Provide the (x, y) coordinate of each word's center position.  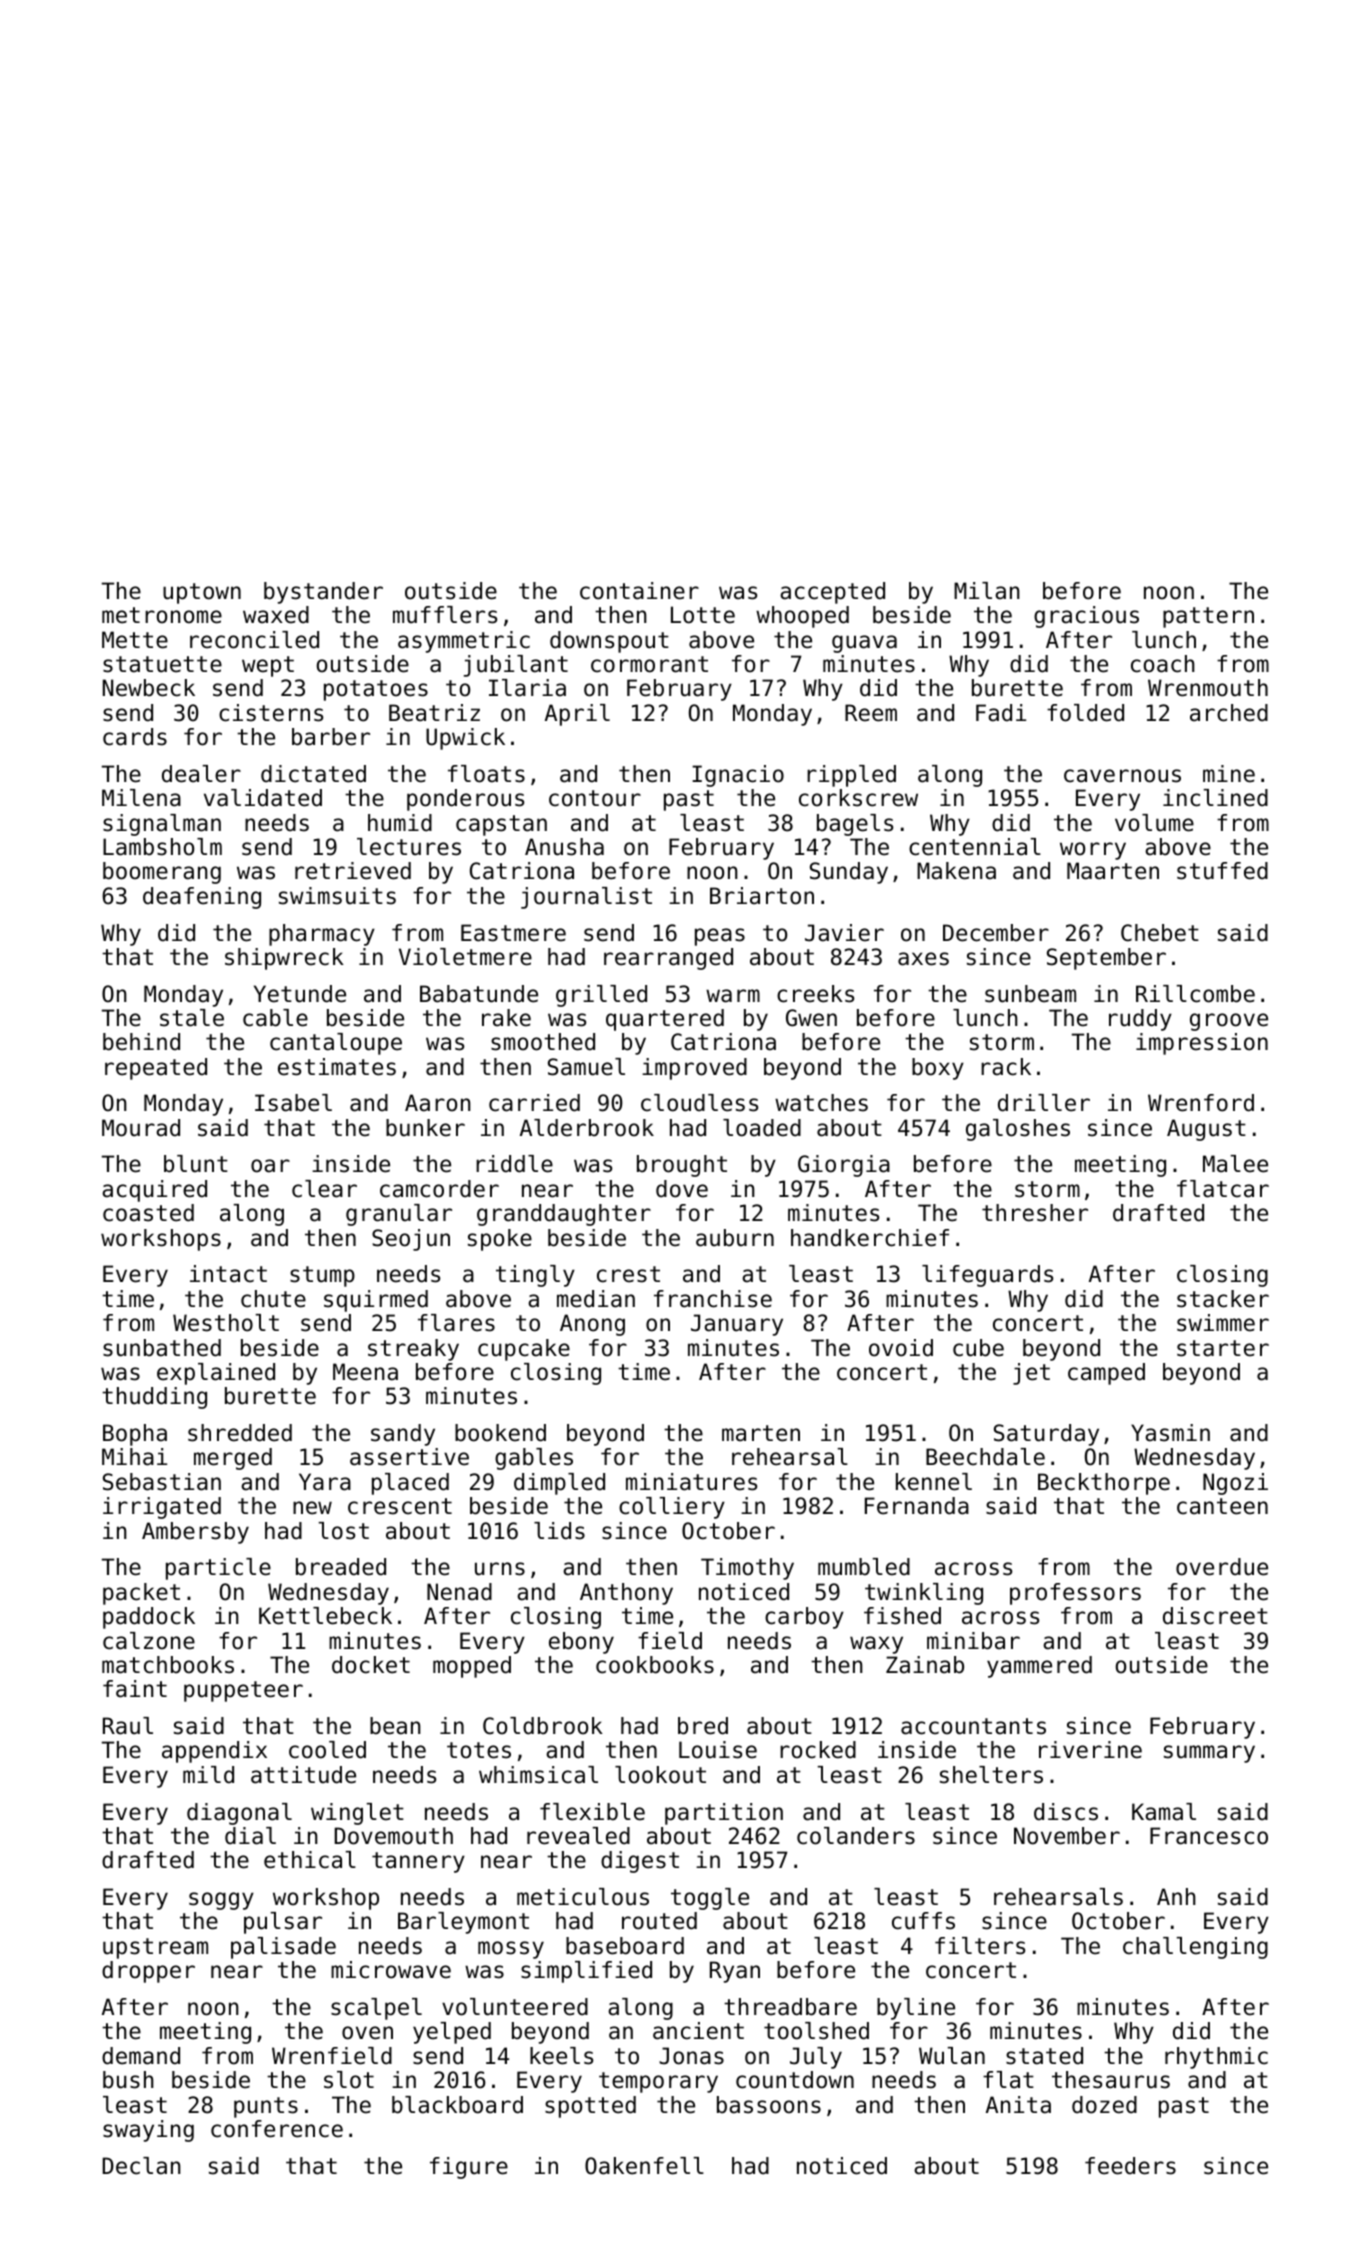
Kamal (1164, 1812)
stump (322, 1276)
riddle (514, 1164)
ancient (698, 2031)
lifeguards (987, 1276)
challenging (1195, 1948)
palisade (283, 1948)
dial (250, 1836)
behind (141, 1042)
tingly (535, 1276)
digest (640, 1862)
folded (1085, 713)
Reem (871, 713)
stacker (1223, 1299)
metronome (162, 615)
